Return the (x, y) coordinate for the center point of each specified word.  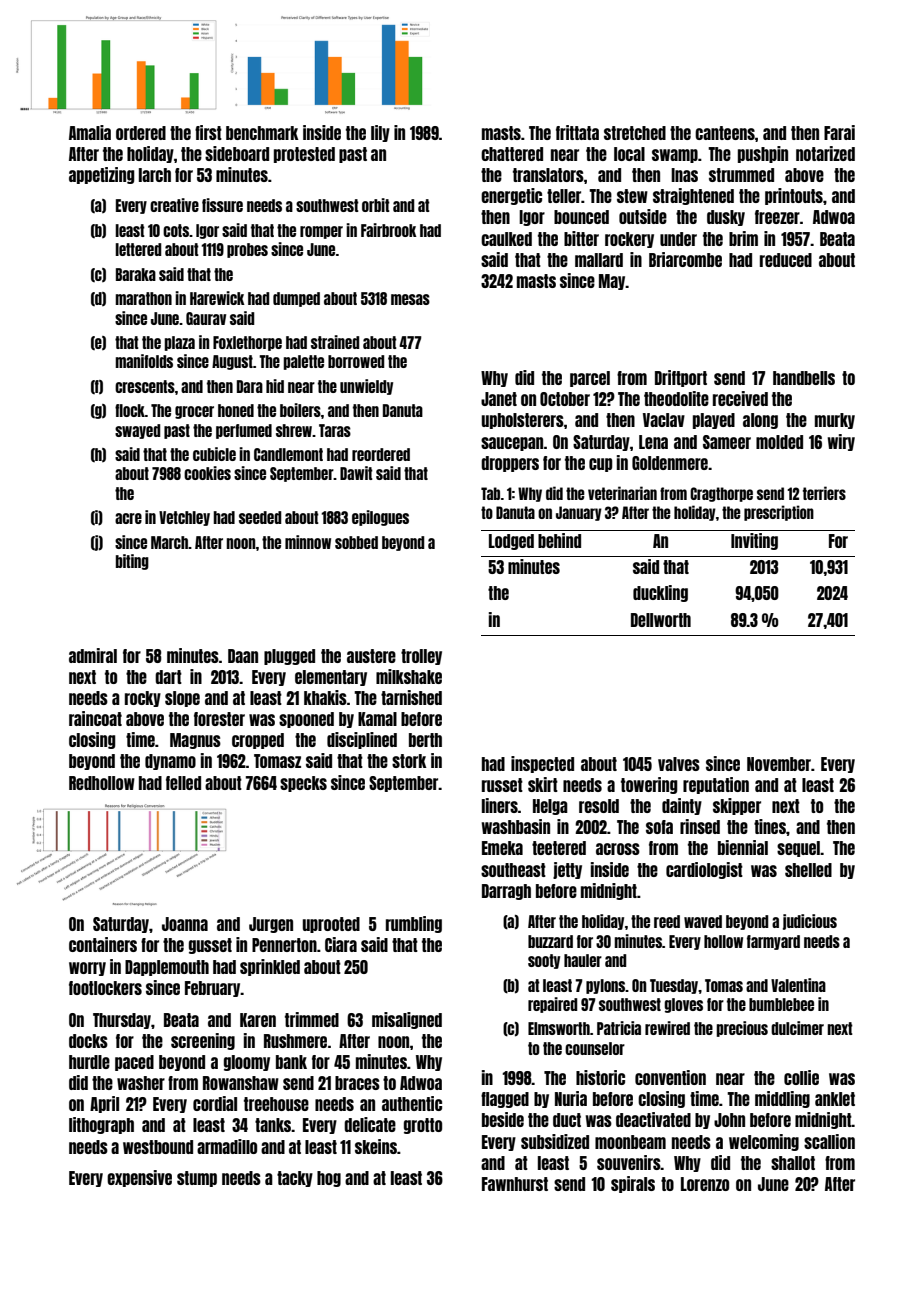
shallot (793, 1163)
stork (409, 761)
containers (103, 944)
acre (128, 518)
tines (770, 826)
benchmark (262, 133)
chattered (512, 154)
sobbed (356, 542)
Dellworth (661, 620)
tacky (295, 1179)
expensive (139, 1178)
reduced (786, 260)
